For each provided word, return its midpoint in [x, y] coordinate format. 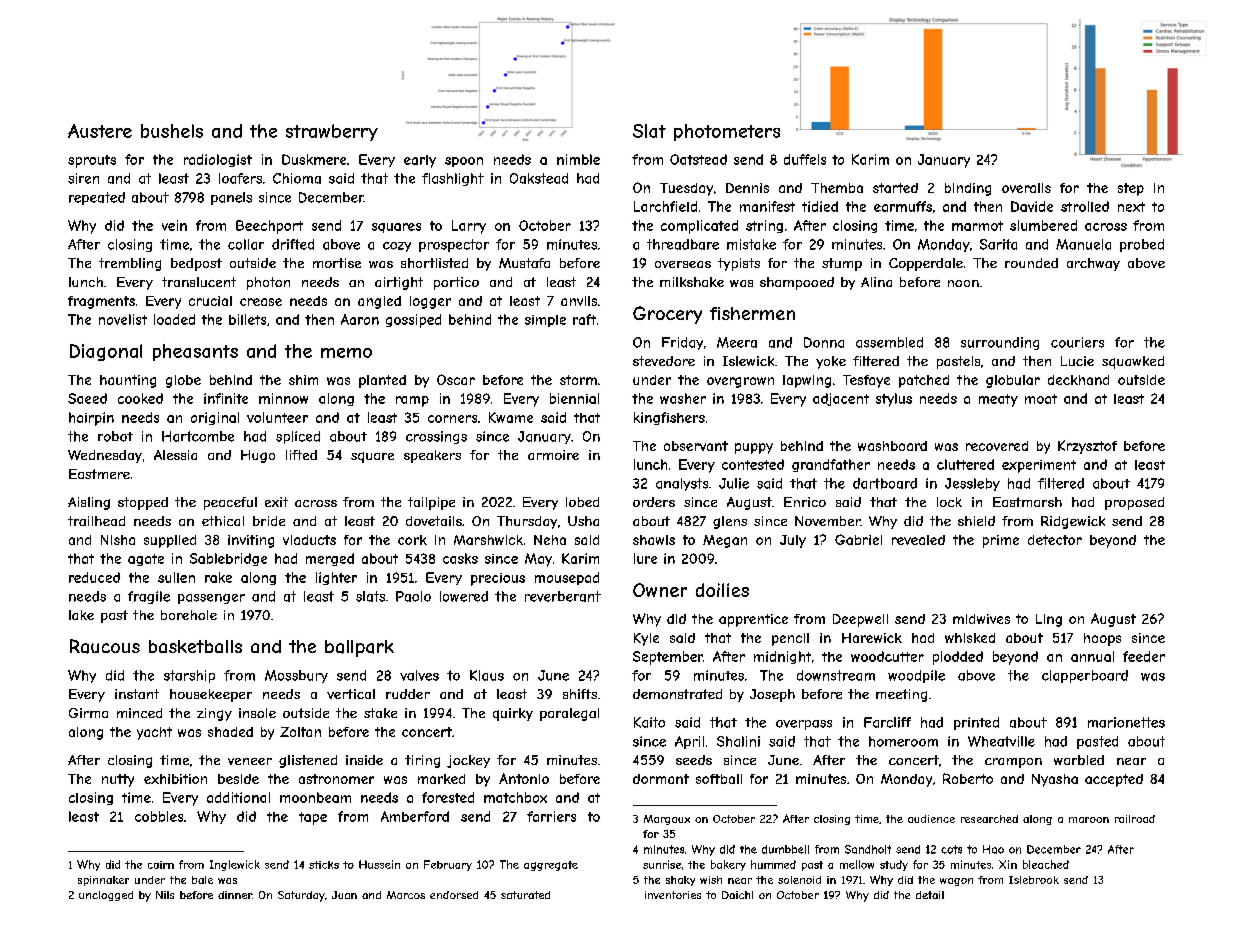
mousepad [567, 578]
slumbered [1043, 225]
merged [330, 559]
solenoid [799, 880]
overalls [1026, 188]
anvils [579, 301]
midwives [981, 619]
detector [1055, 540]
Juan [344, 895]
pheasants [195, 352]
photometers [727, 132]
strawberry [332, 132]
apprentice [753, 620]
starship [189, 676]
